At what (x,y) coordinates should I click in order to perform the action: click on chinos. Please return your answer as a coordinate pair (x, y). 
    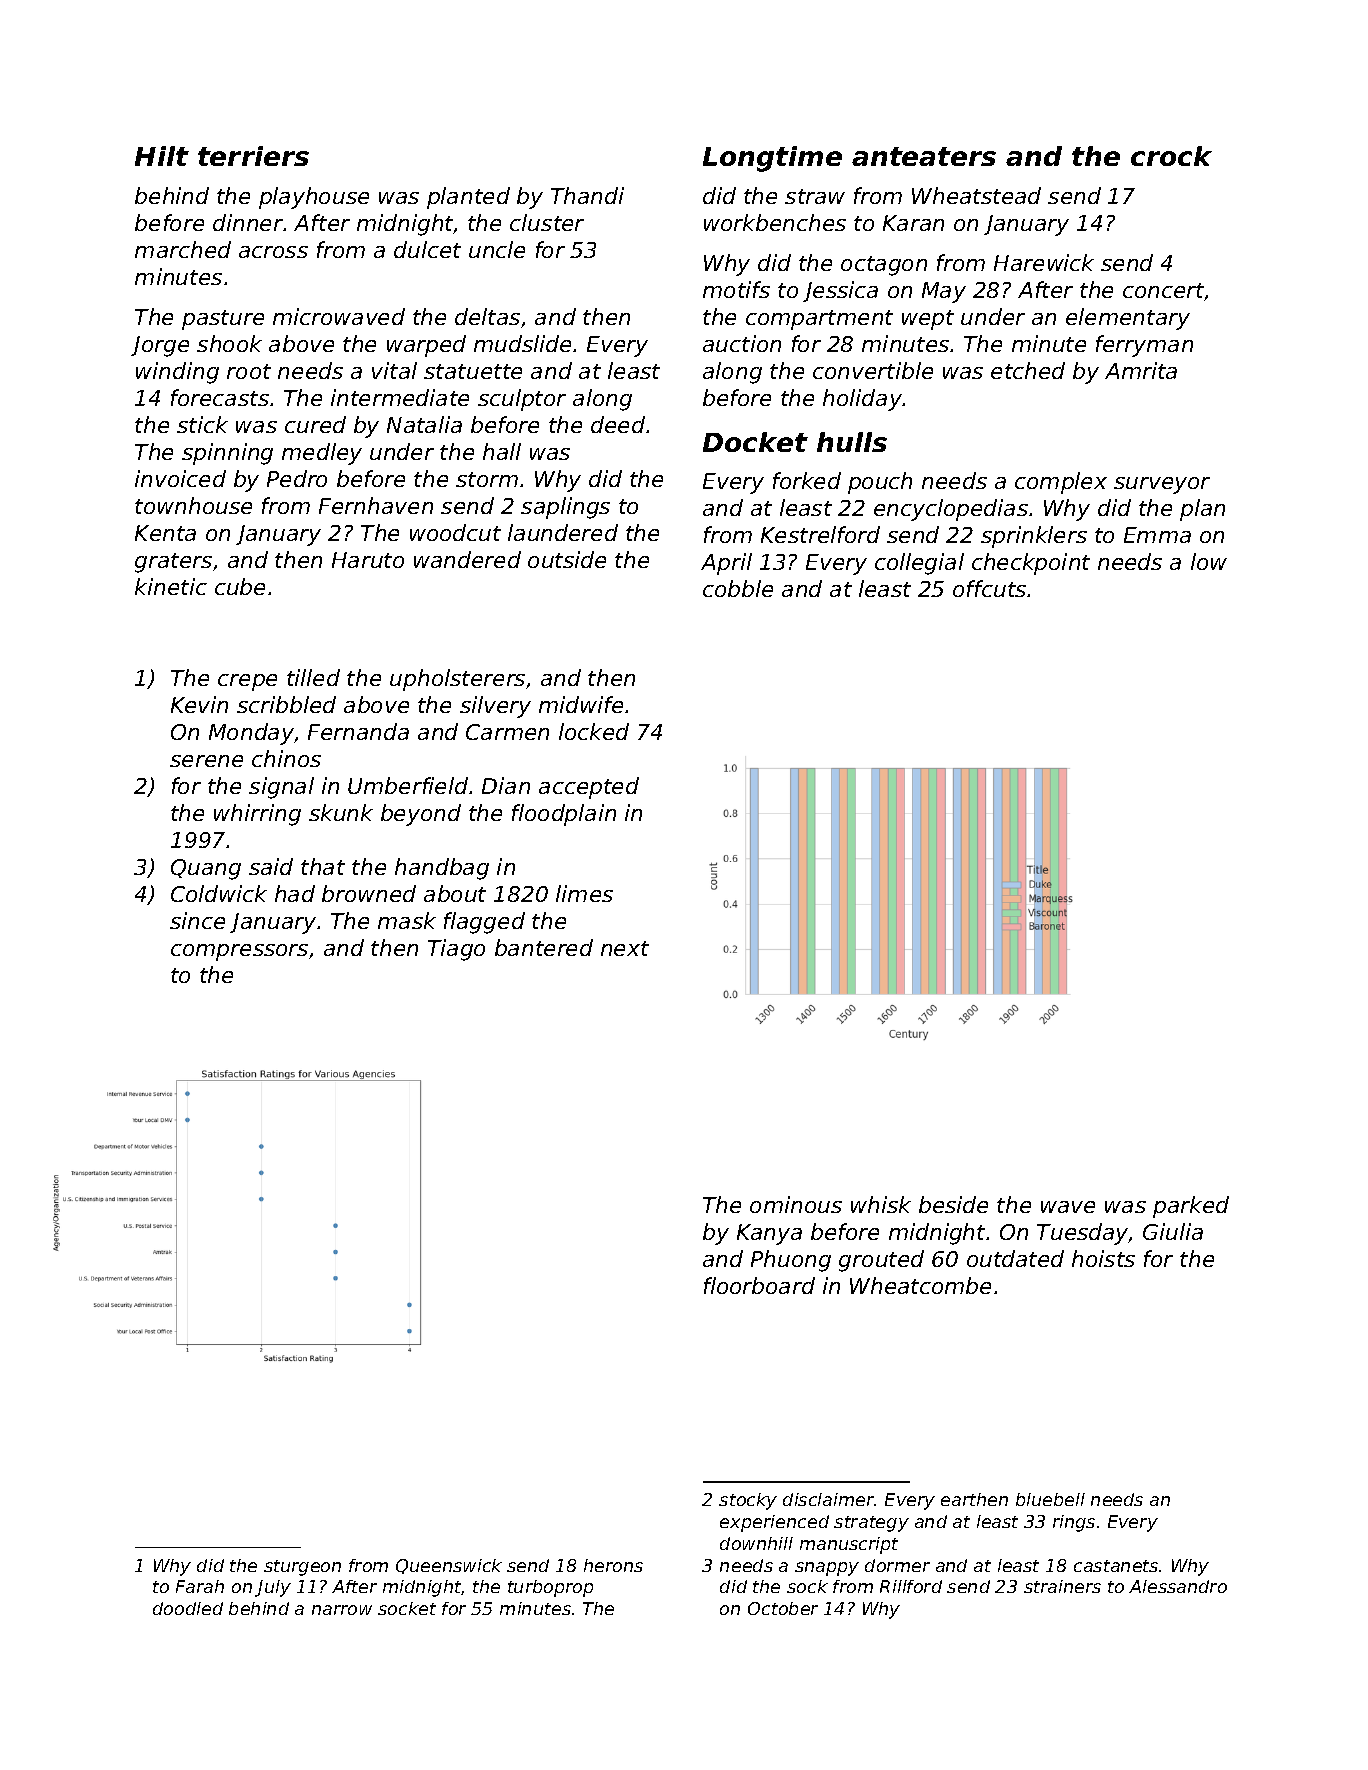
    Looking at the image, I should click on (286, 758).
